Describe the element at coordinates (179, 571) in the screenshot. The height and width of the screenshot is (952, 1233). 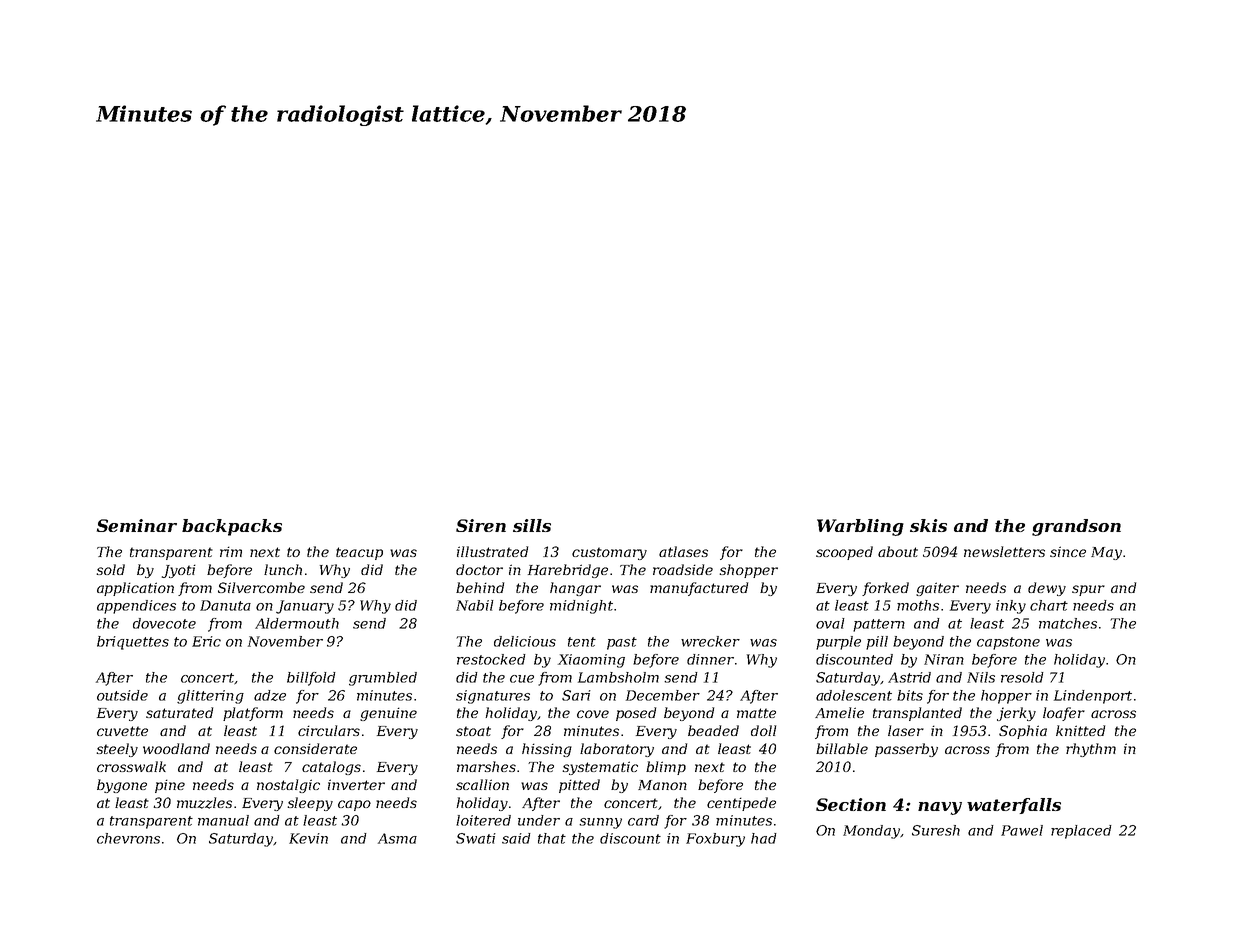
I see `Jyoti` at that location.
